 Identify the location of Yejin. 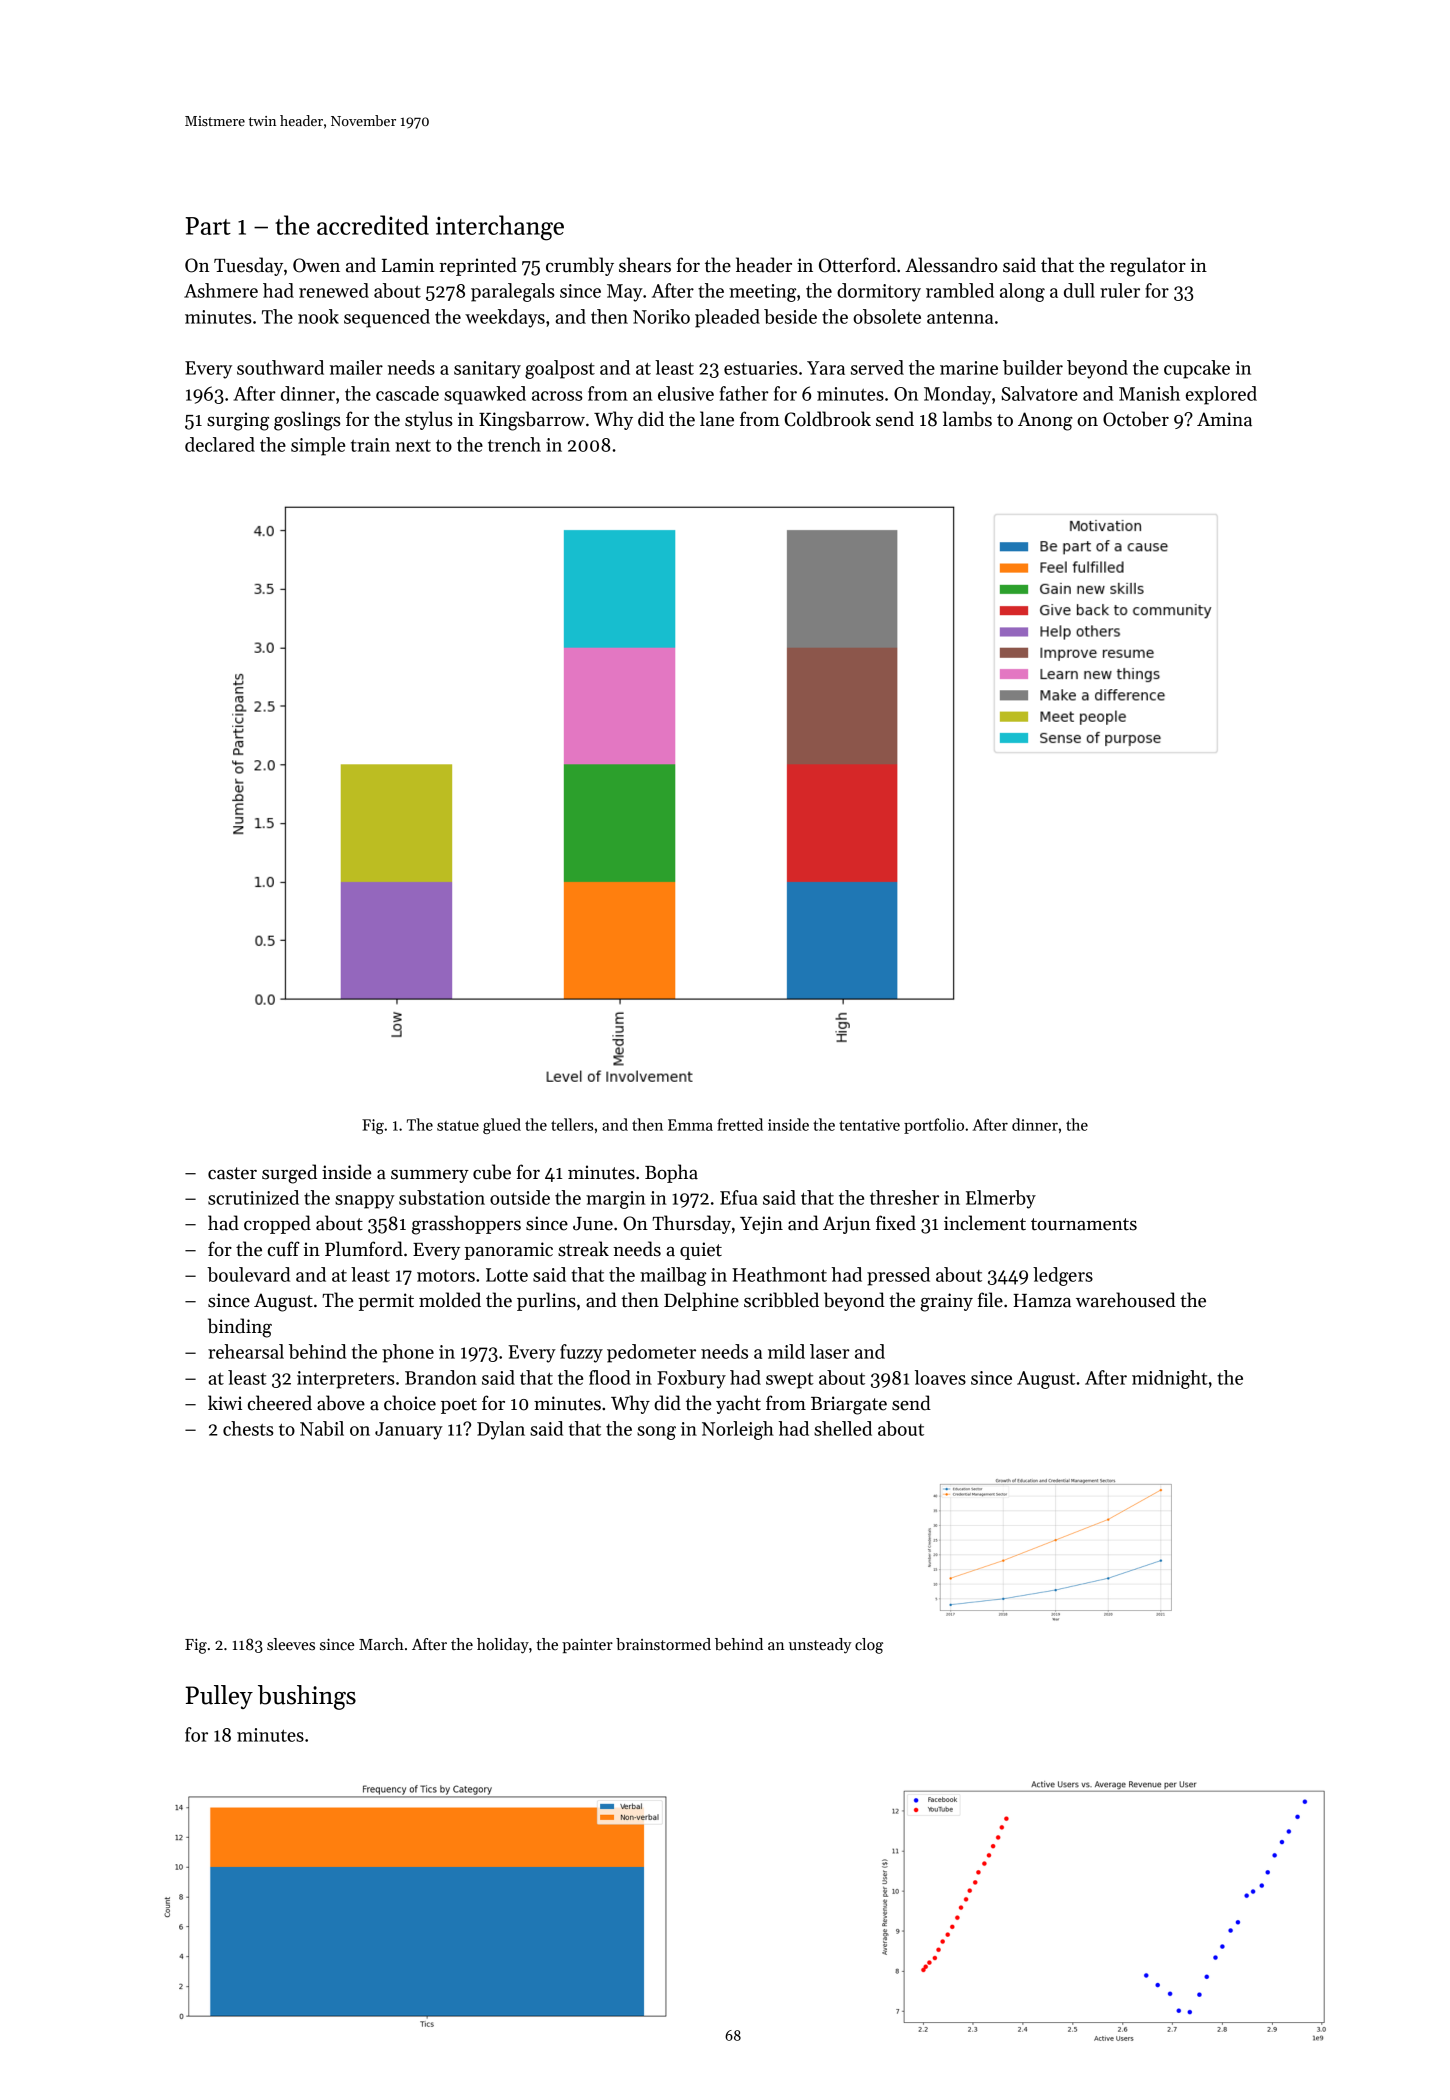
(761, 1225).
